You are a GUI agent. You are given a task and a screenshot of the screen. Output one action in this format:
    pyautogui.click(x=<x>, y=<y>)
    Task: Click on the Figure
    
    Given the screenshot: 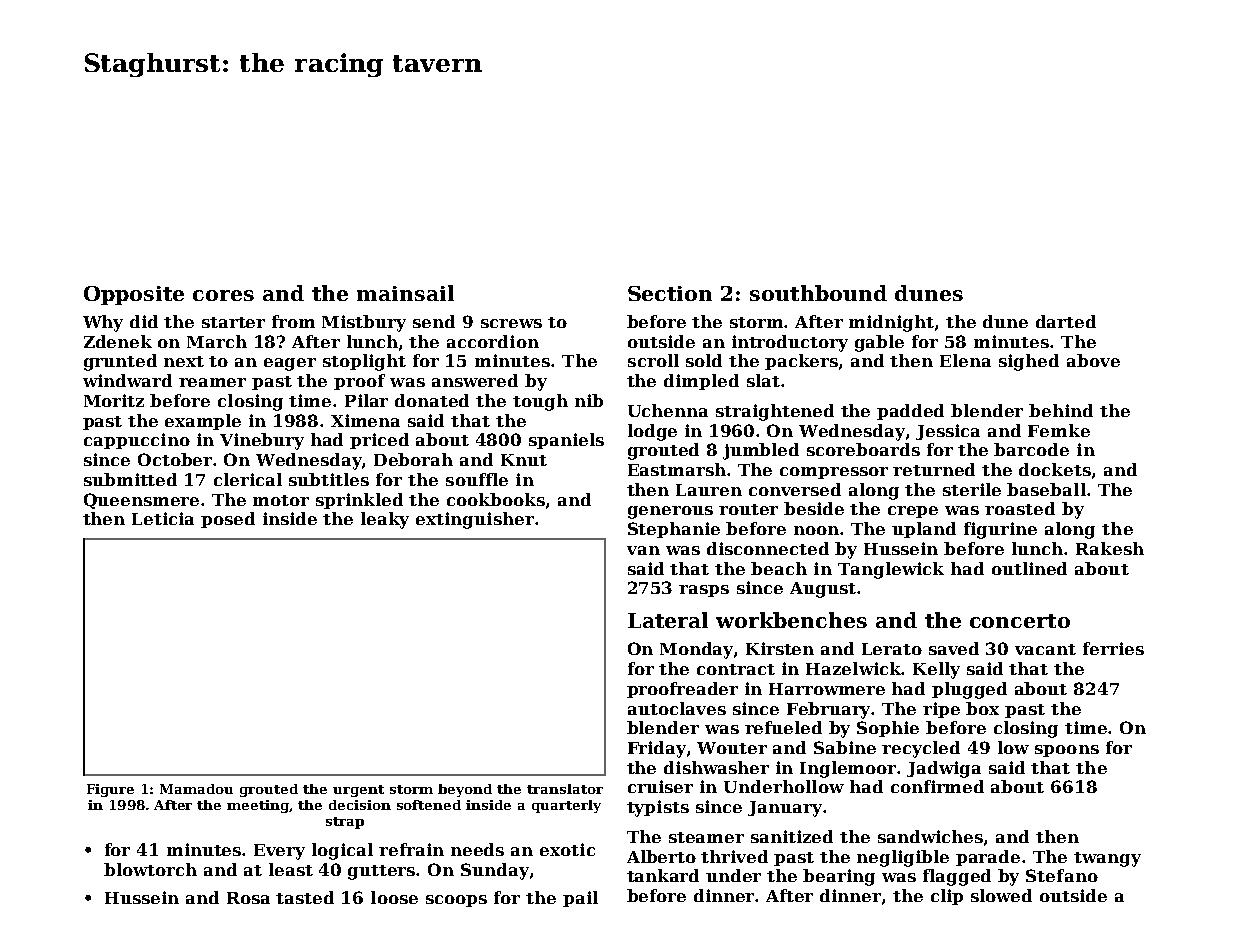 What is the action you would take?
    pyautogui.click(x=110, y=790)
